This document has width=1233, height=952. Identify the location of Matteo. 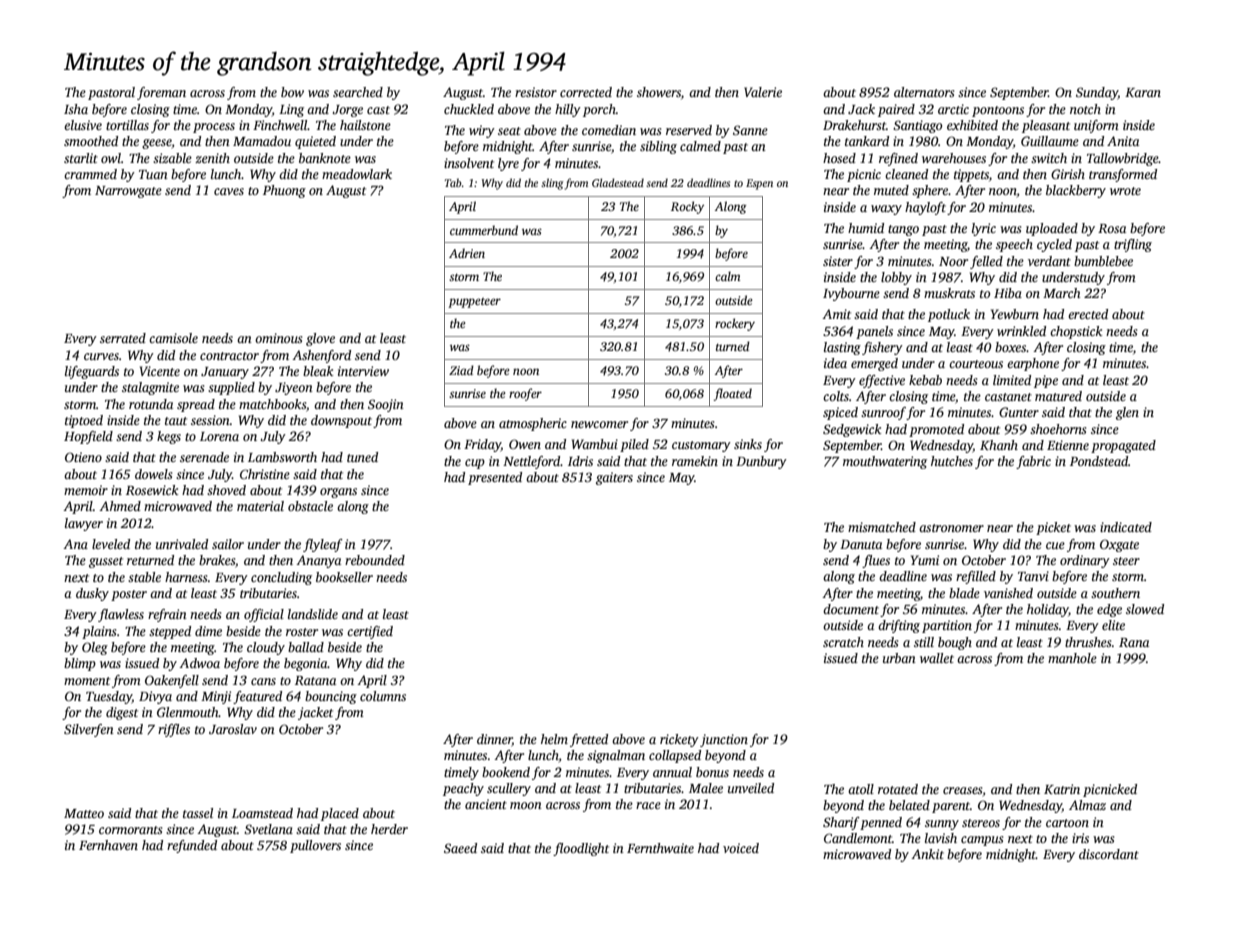
(84, 813).
